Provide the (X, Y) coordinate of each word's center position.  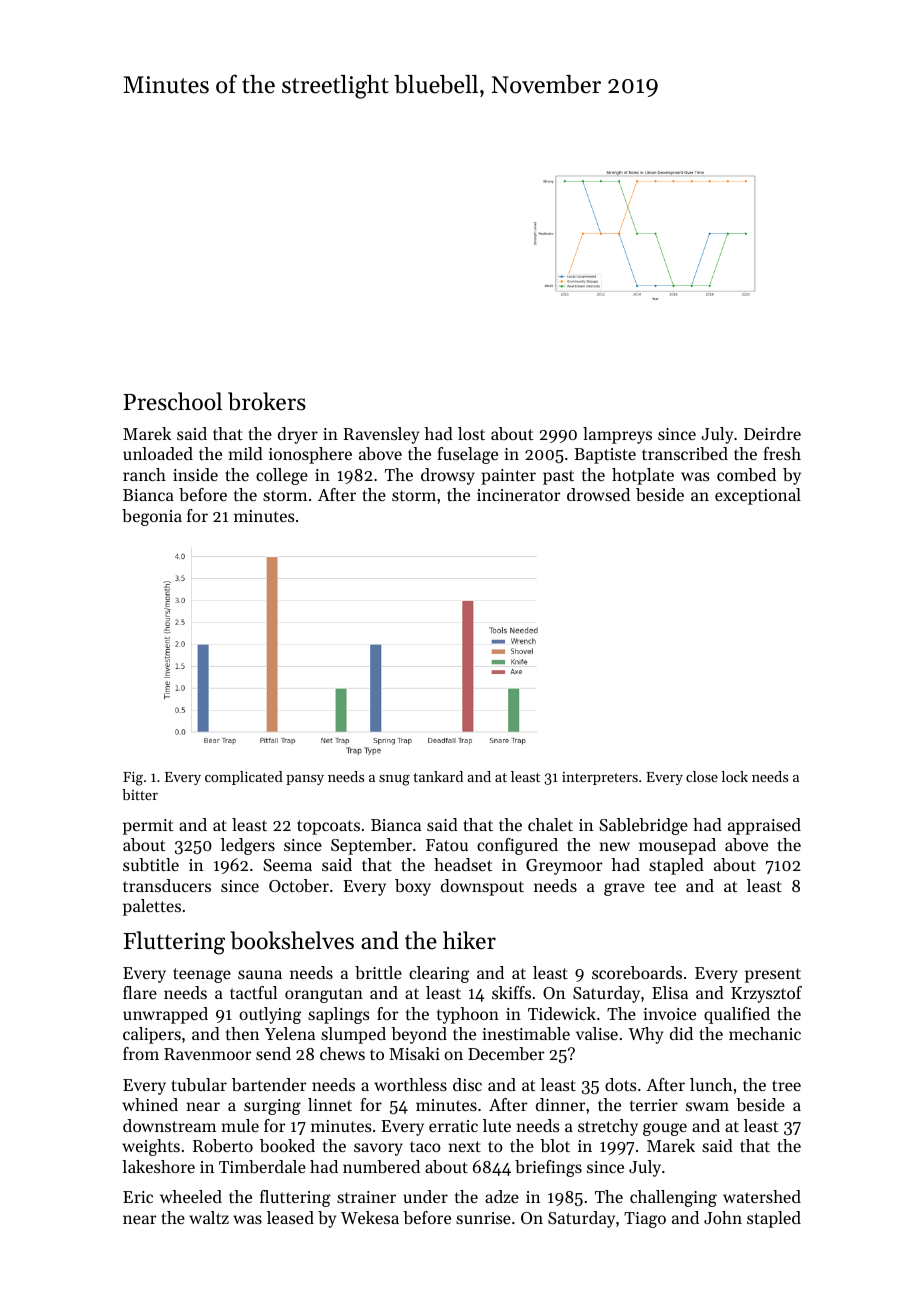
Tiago (645, 1220)
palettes (152, 907)
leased (290, 1217)
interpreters (600, 778)
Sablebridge (643, 826)
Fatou (447, 845)
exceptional (758, 496)
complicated (244, 778)
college (282, 476)
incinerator (519, 495)
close (702, 776)
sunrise (483, 1218)
